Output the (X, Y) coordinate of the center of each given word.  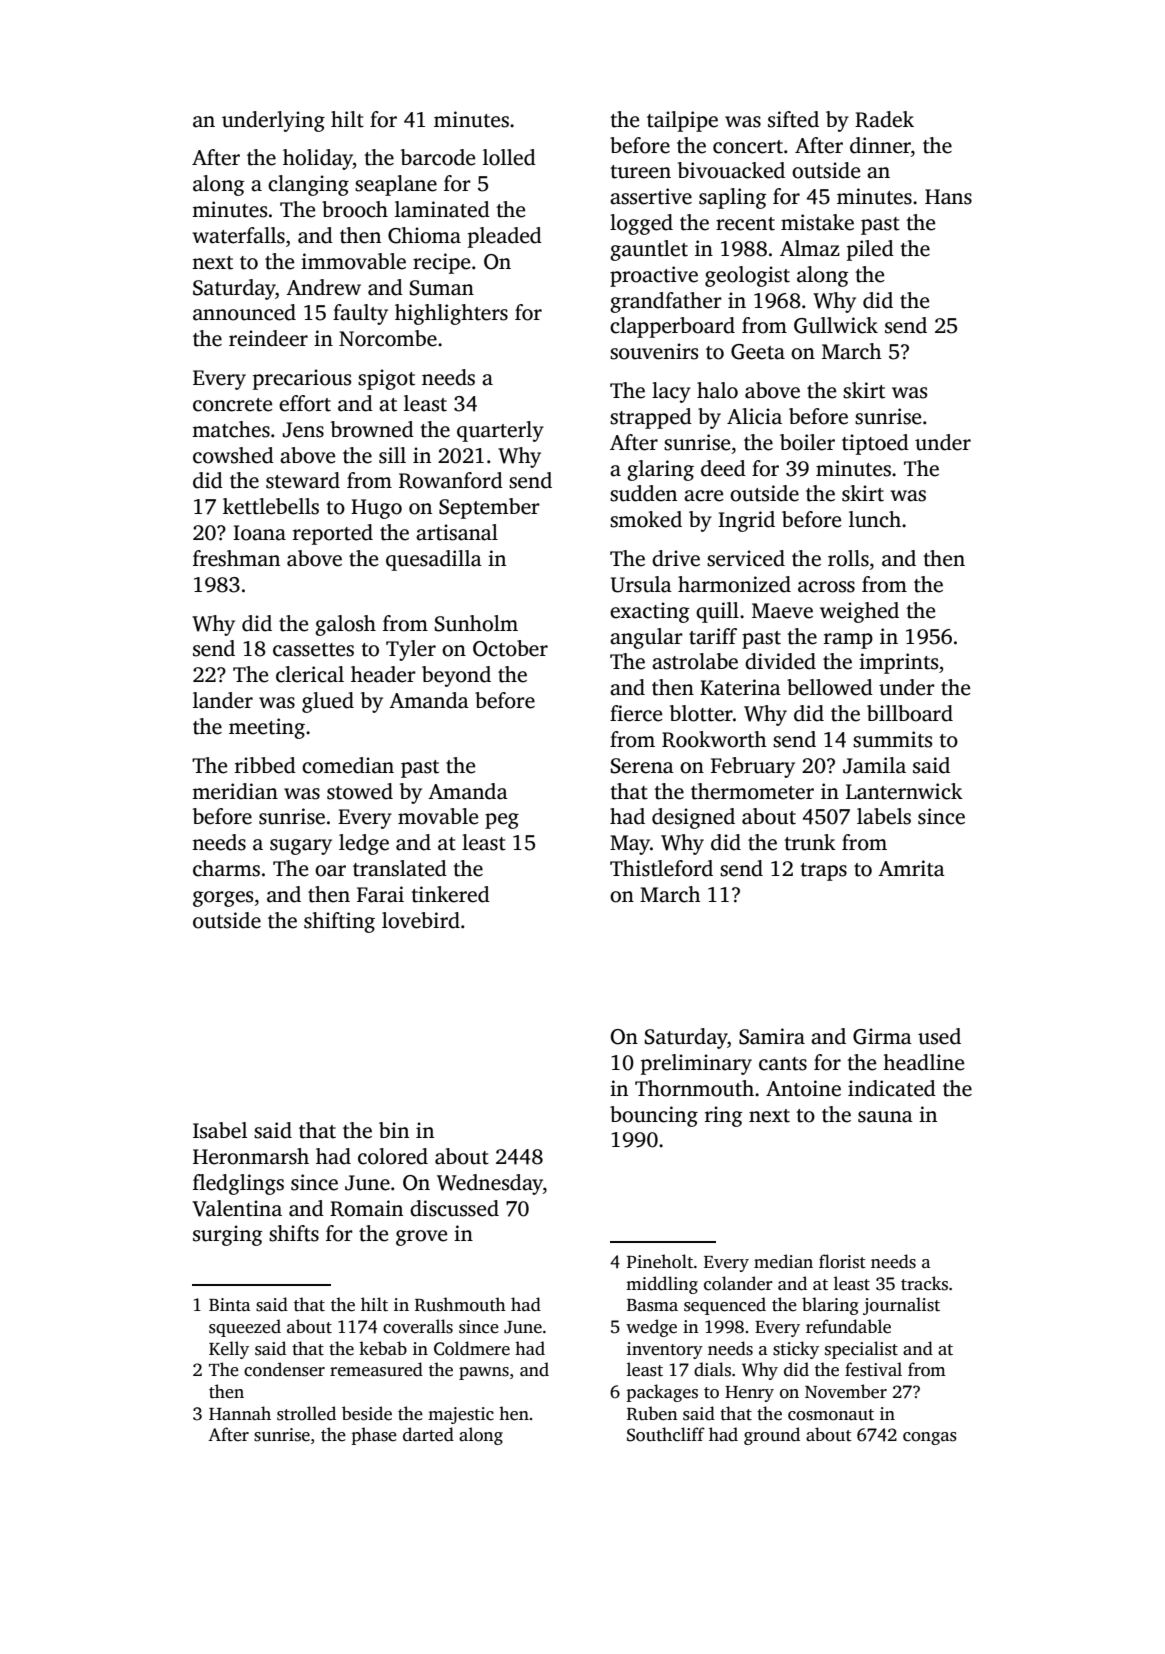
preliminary (696, 1064)
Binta (229, 1305)
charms (226, 868)
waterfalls (238, 235)
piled (870, 250)
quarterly (500, 431)
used (939, 1036)
